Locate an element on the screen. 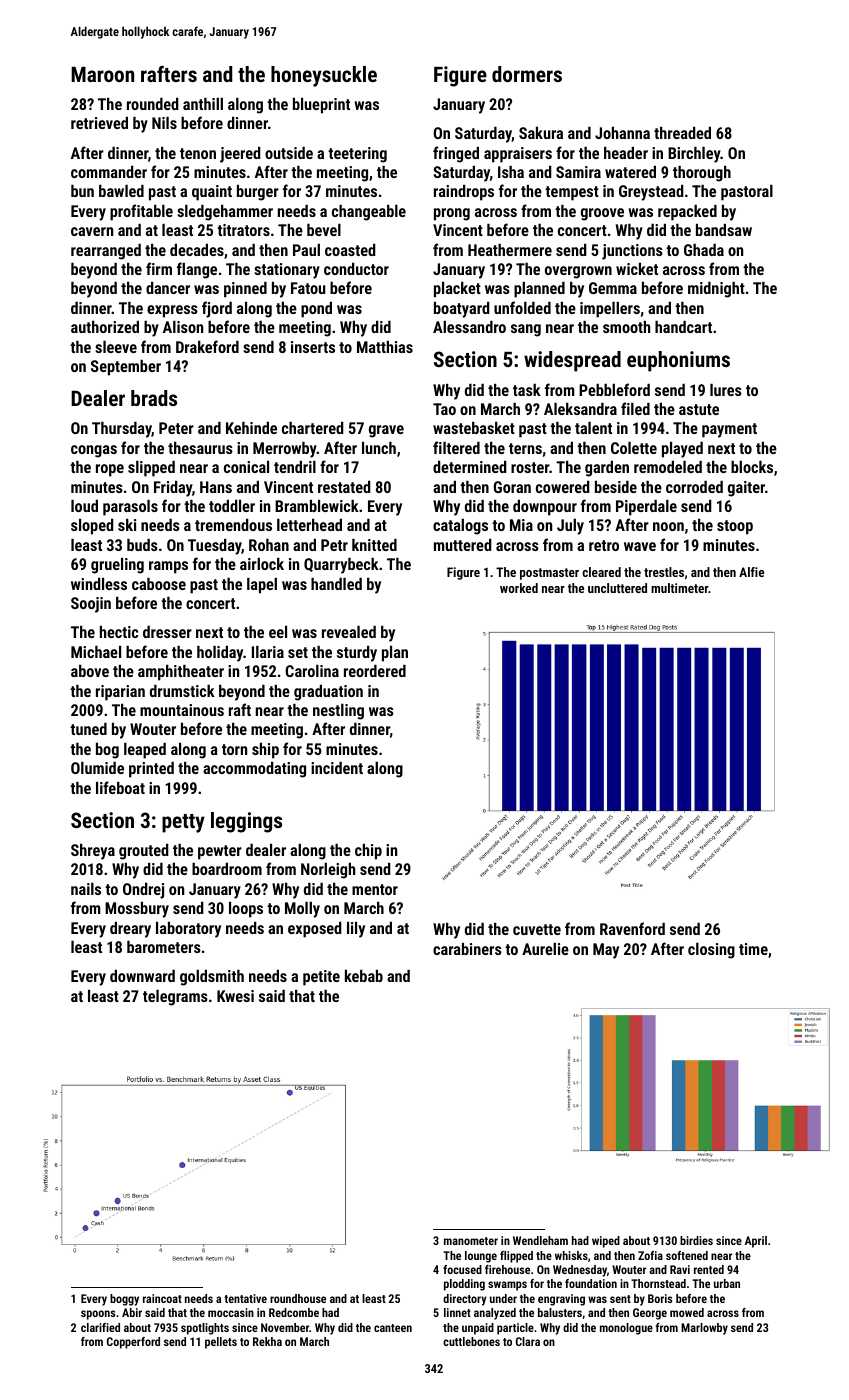  Maroon is located at coordinates (102, 74).
